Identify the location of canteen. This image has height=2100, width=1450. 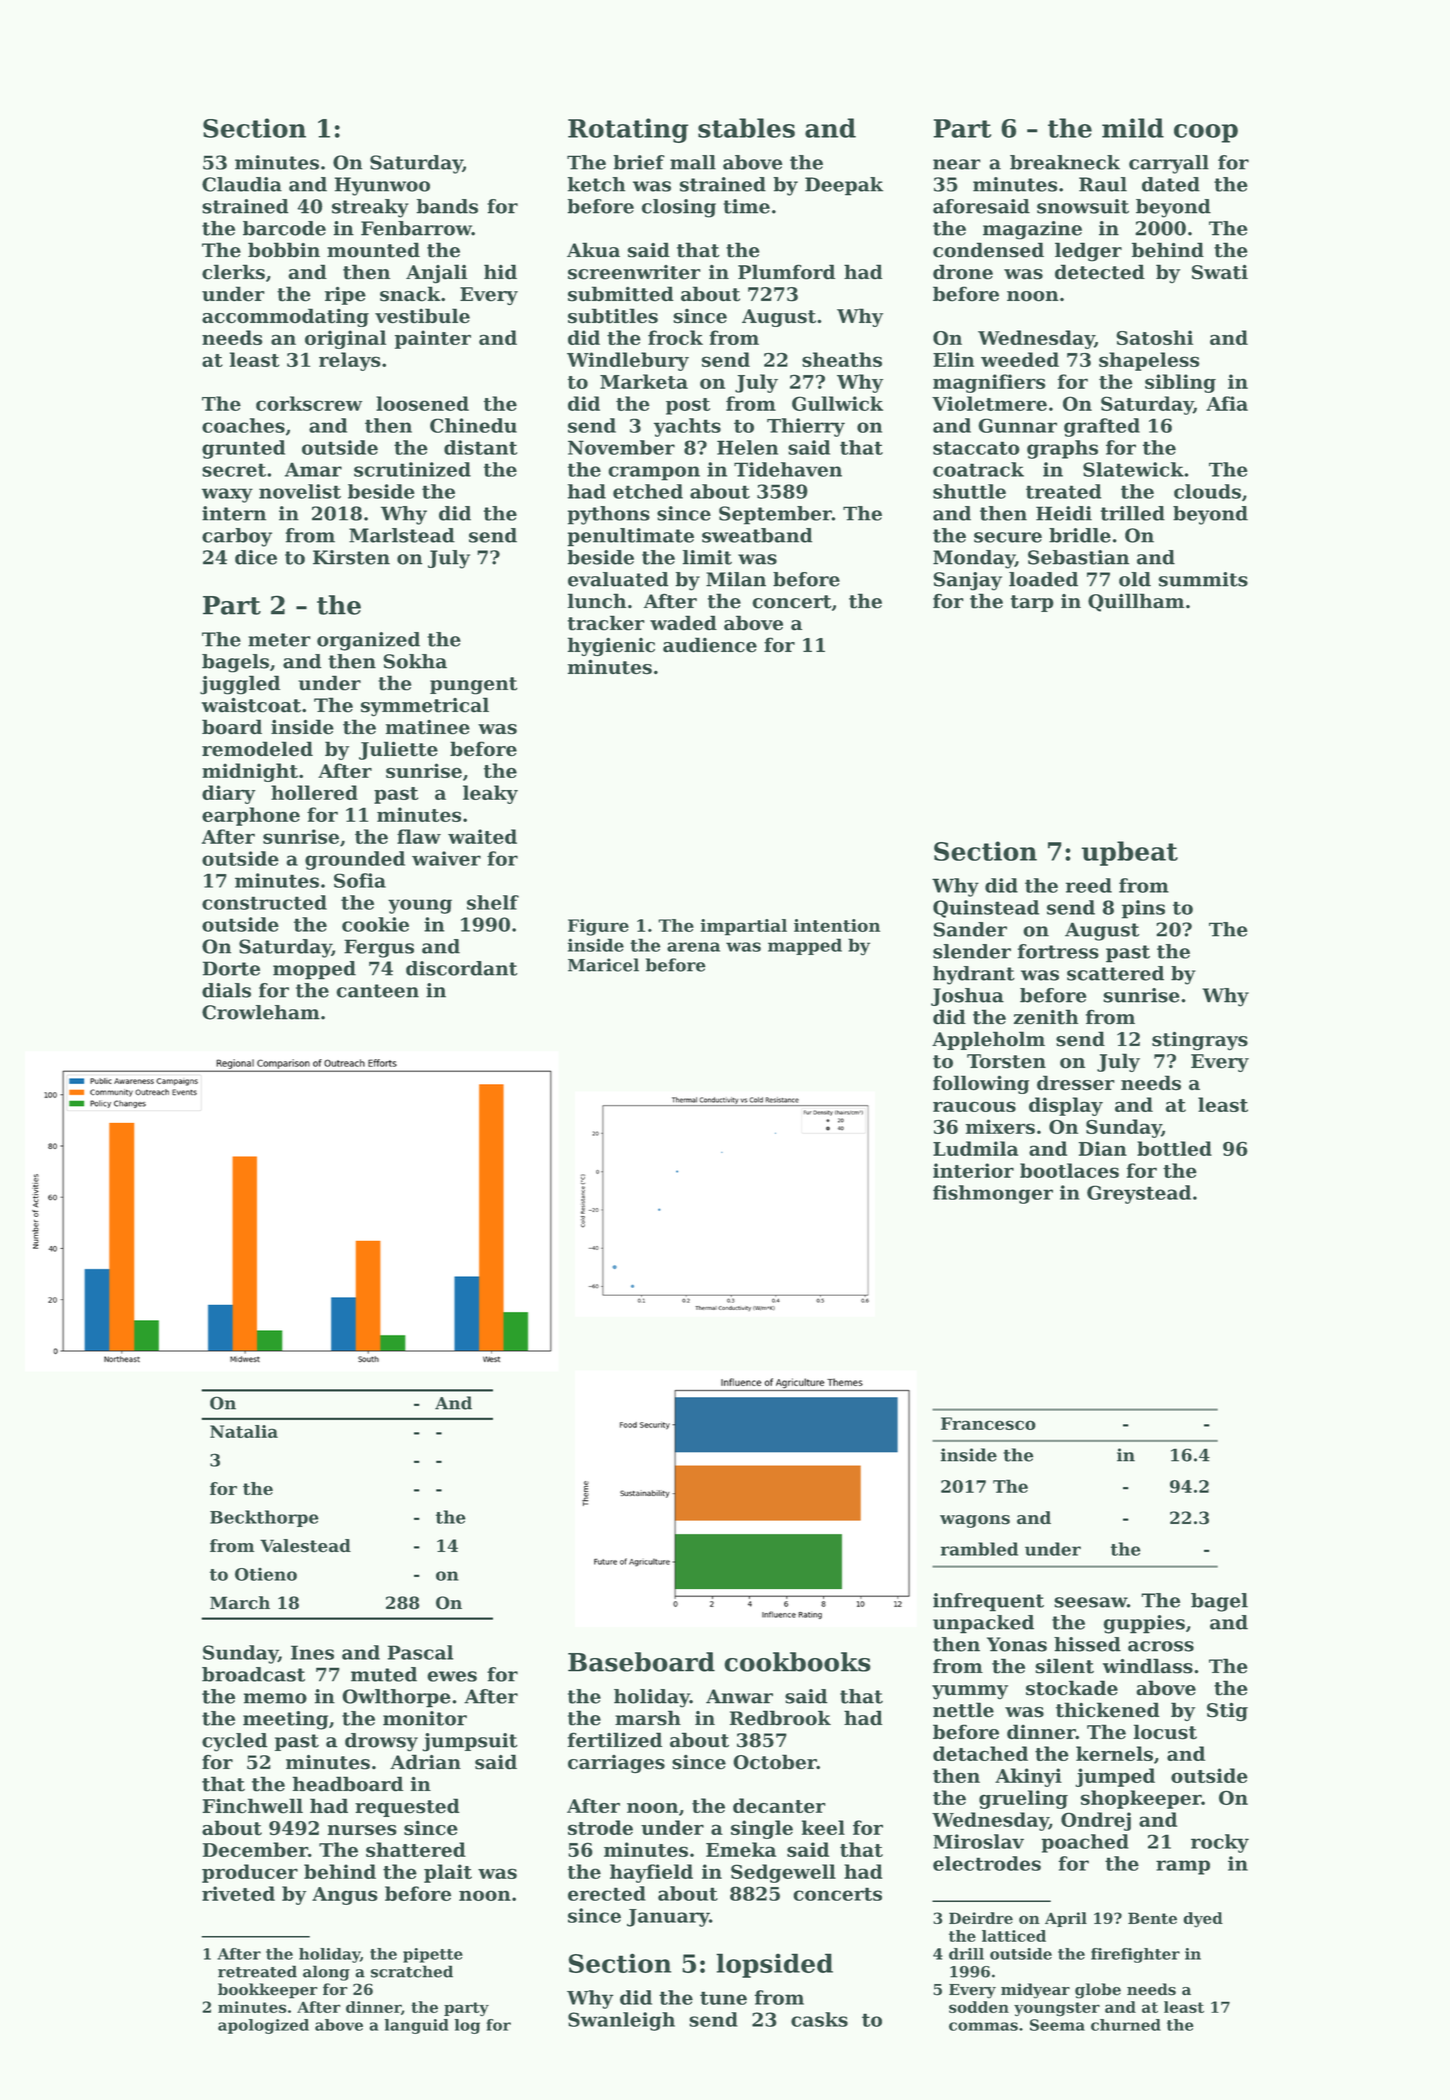
(377, 991).
